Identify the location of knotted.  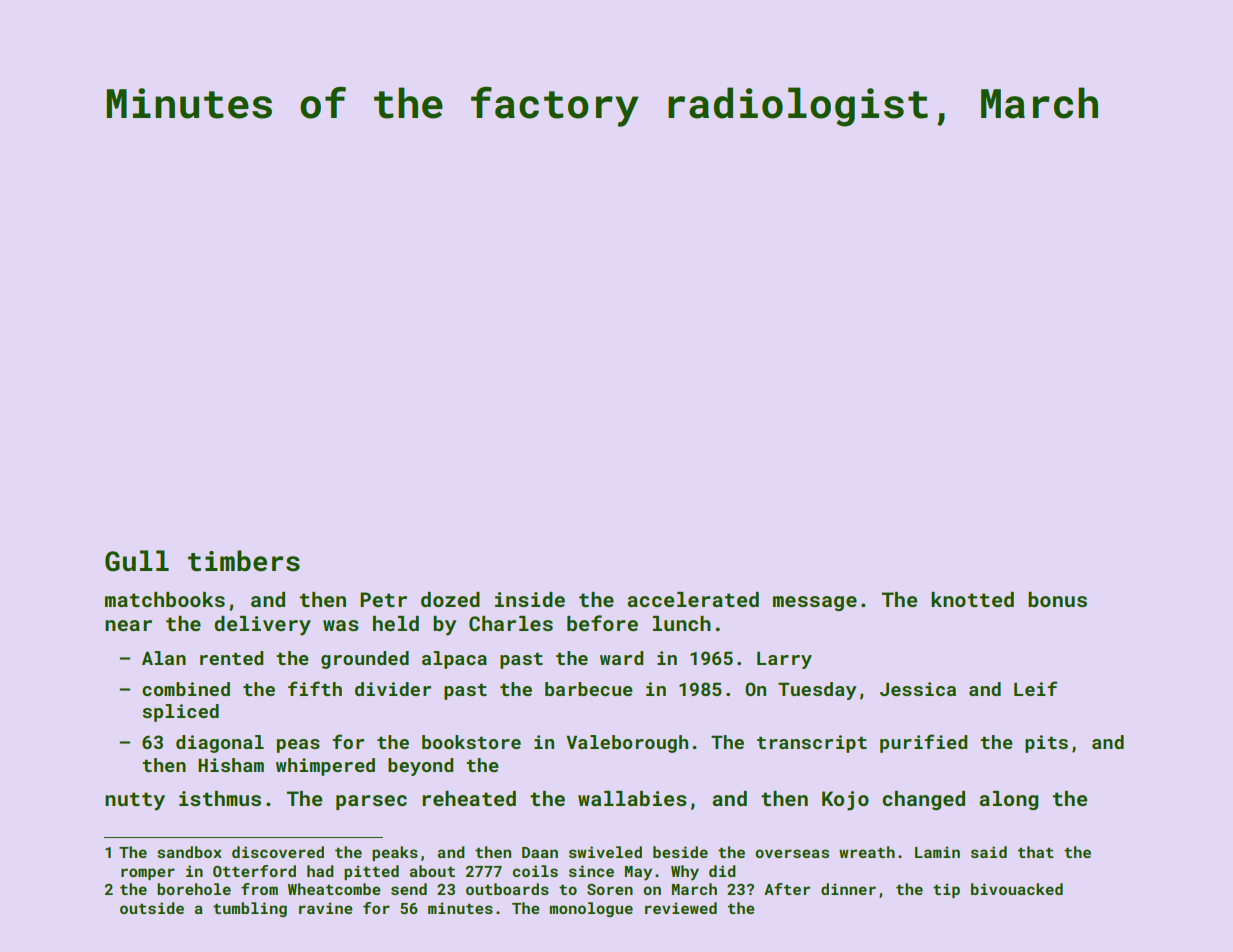
(972, 599).
